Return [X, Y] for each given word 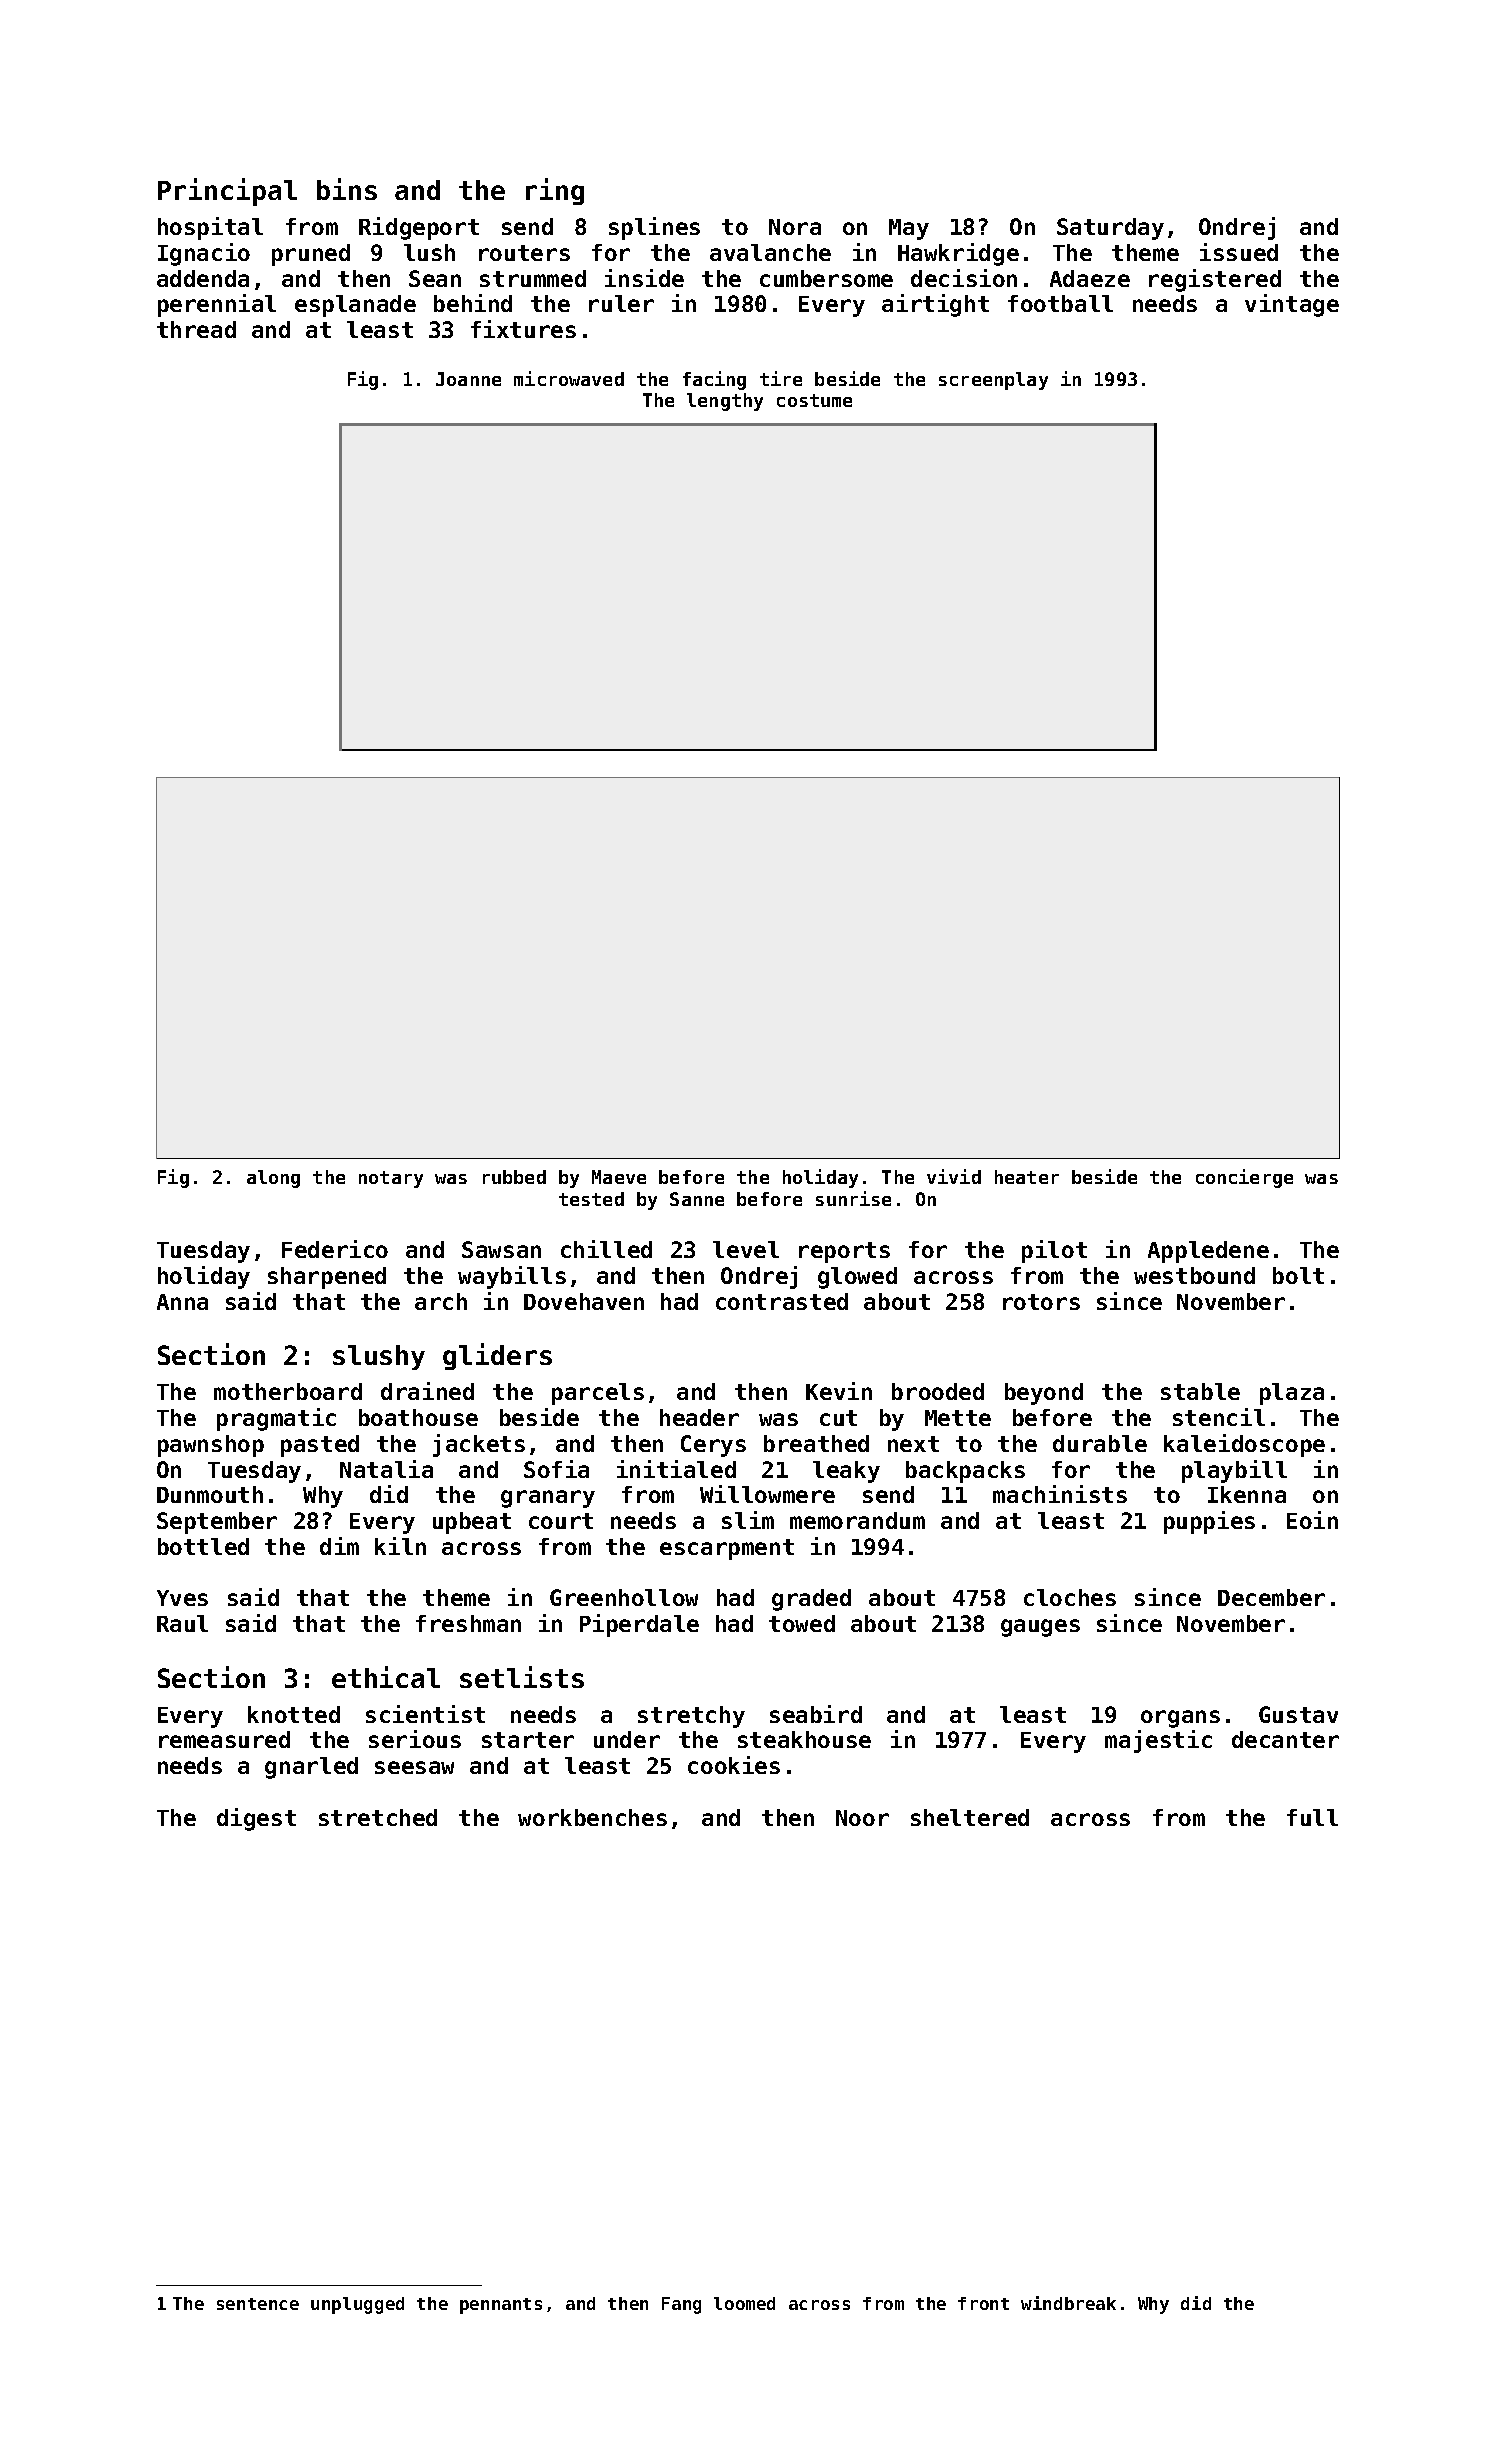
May [909, 229]
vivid [954, 1176]
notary [391, 1179]
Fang [681, 2305]
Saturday [1110, 229]
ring [555, 191]
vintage [1292, 305]
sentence [258, 2304]
